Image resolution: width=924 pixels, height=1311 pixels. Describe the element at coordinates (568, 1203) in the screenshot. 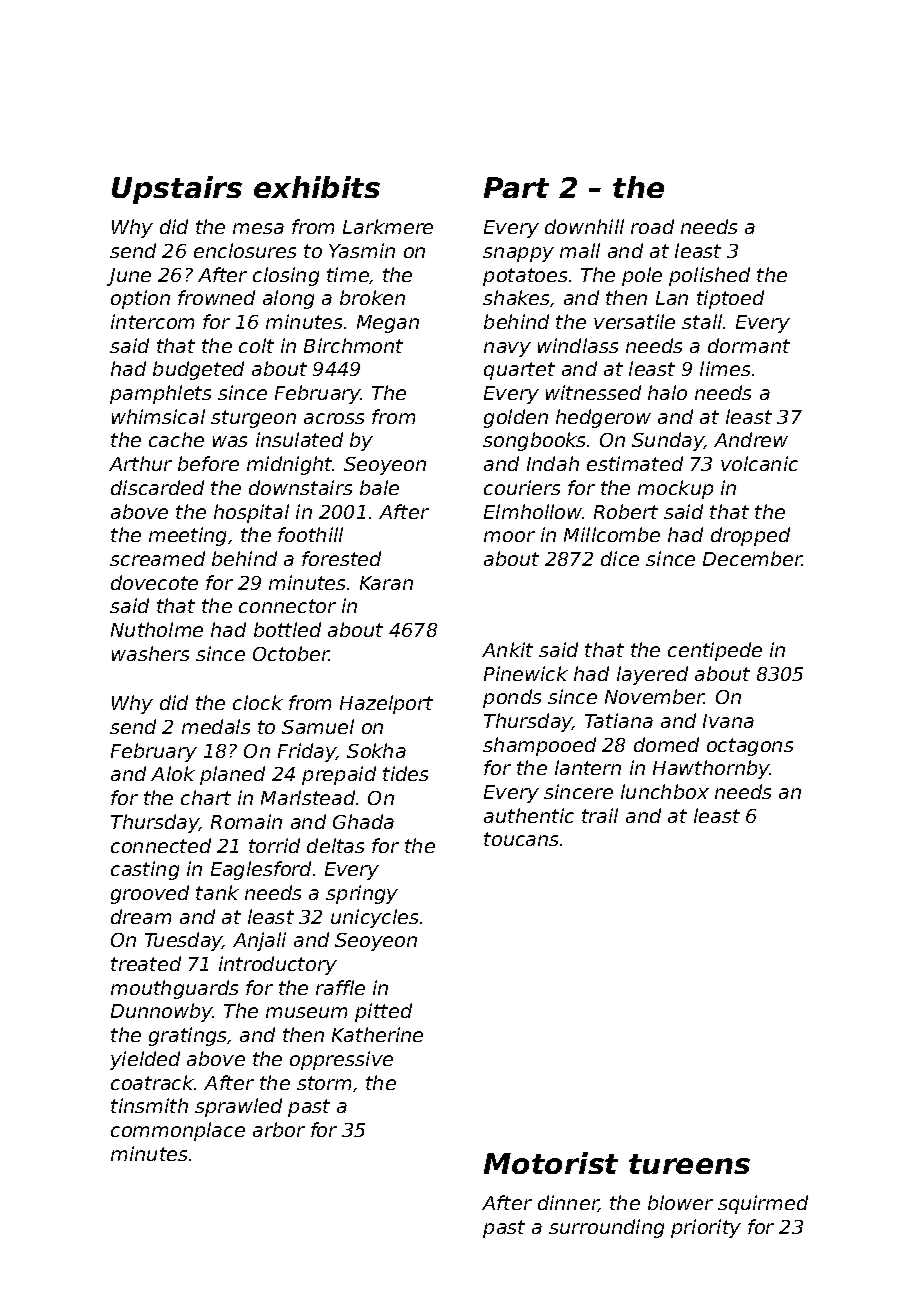

I see `dinner` at that location.
